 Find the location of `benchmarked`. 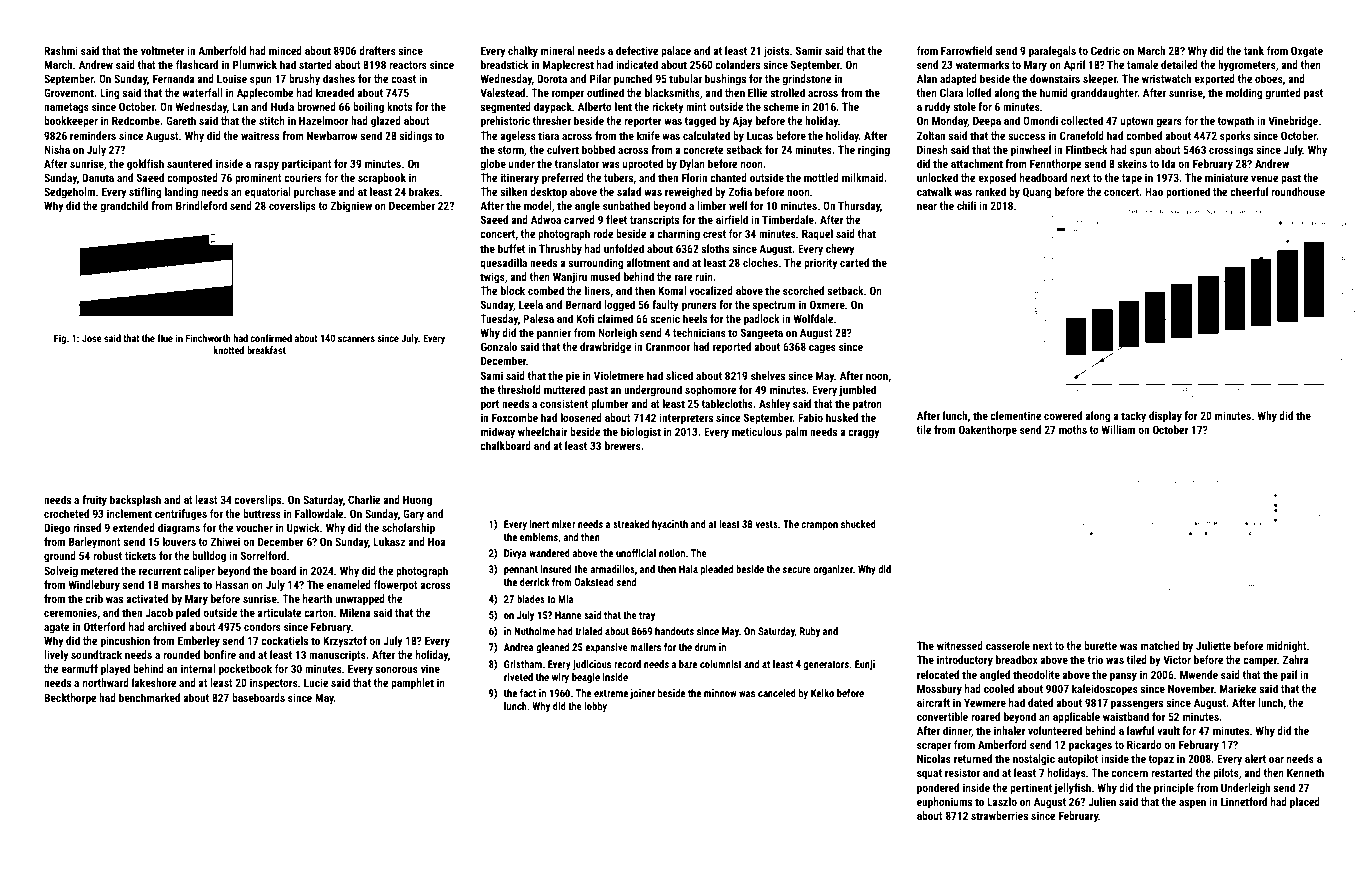

benchmarked is located at coordinates (149, 697).
